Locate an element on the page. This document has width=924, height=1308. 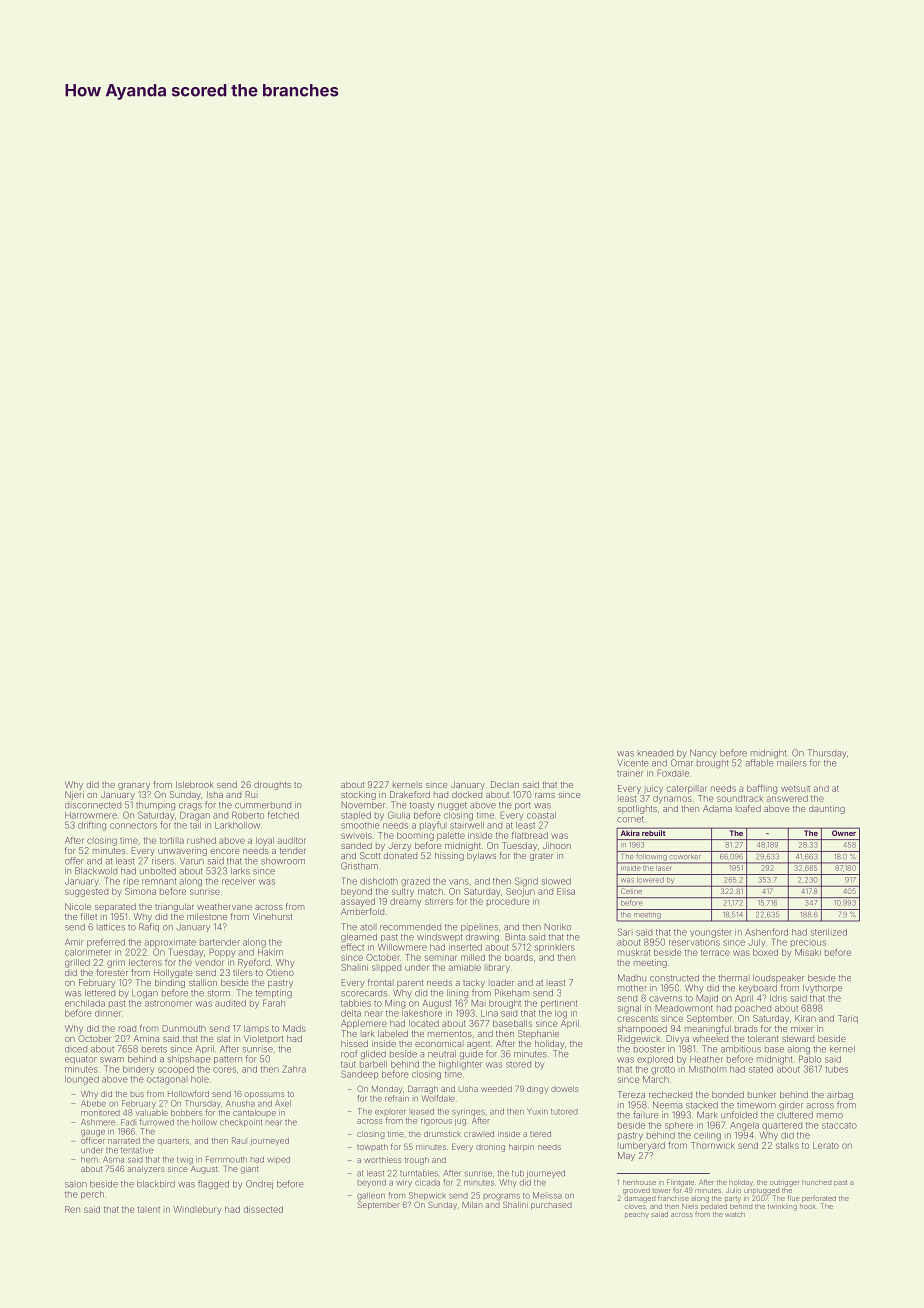
diced is located at coordinates (76, 1049).
